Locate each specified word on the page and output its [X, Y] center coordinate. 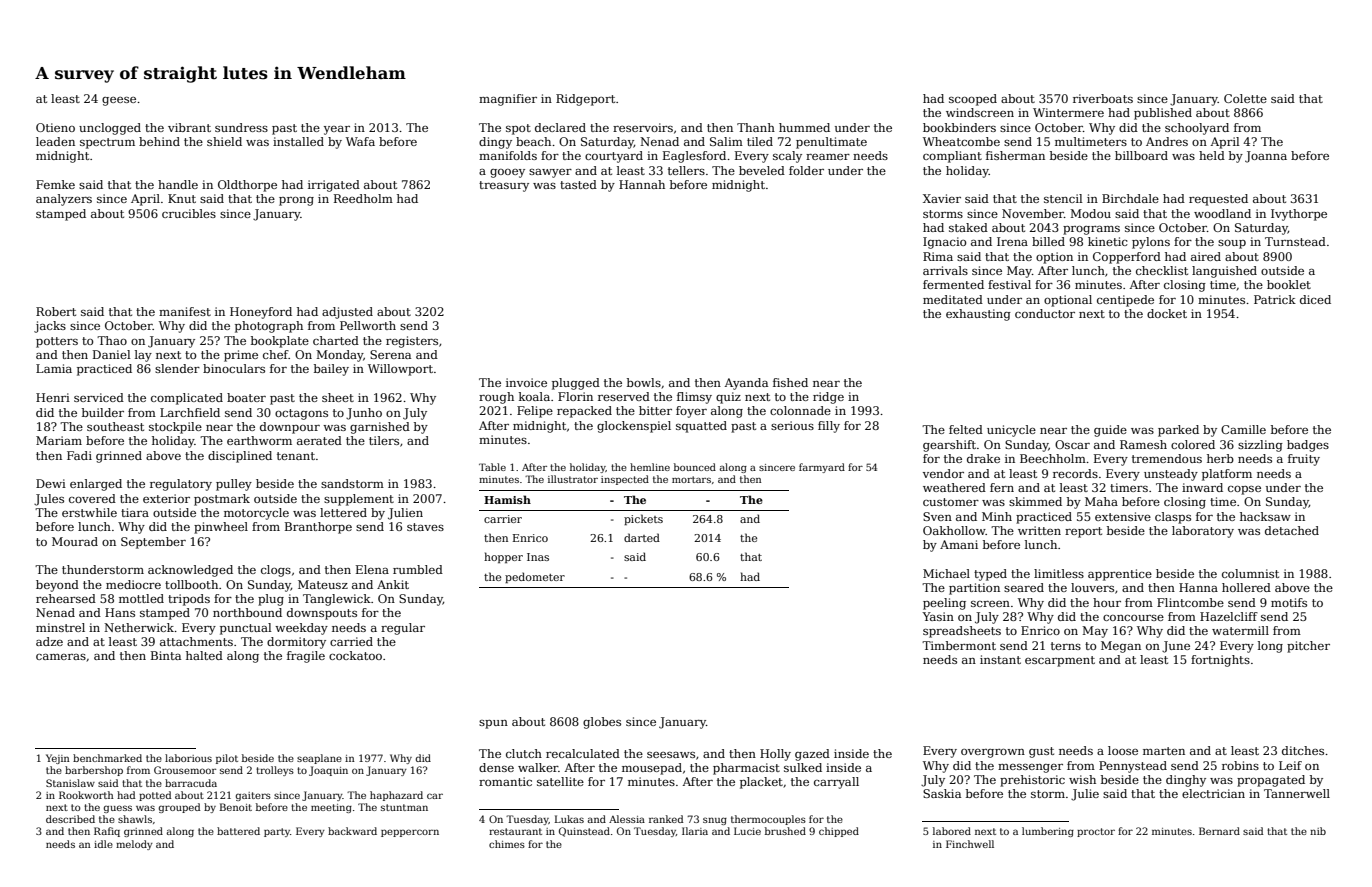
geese [119, 101]
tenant [296, 456]
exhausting [978, 315]
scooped [973, 100]
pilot [227, 759]
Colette [1245, 98]
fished [790, 382]
